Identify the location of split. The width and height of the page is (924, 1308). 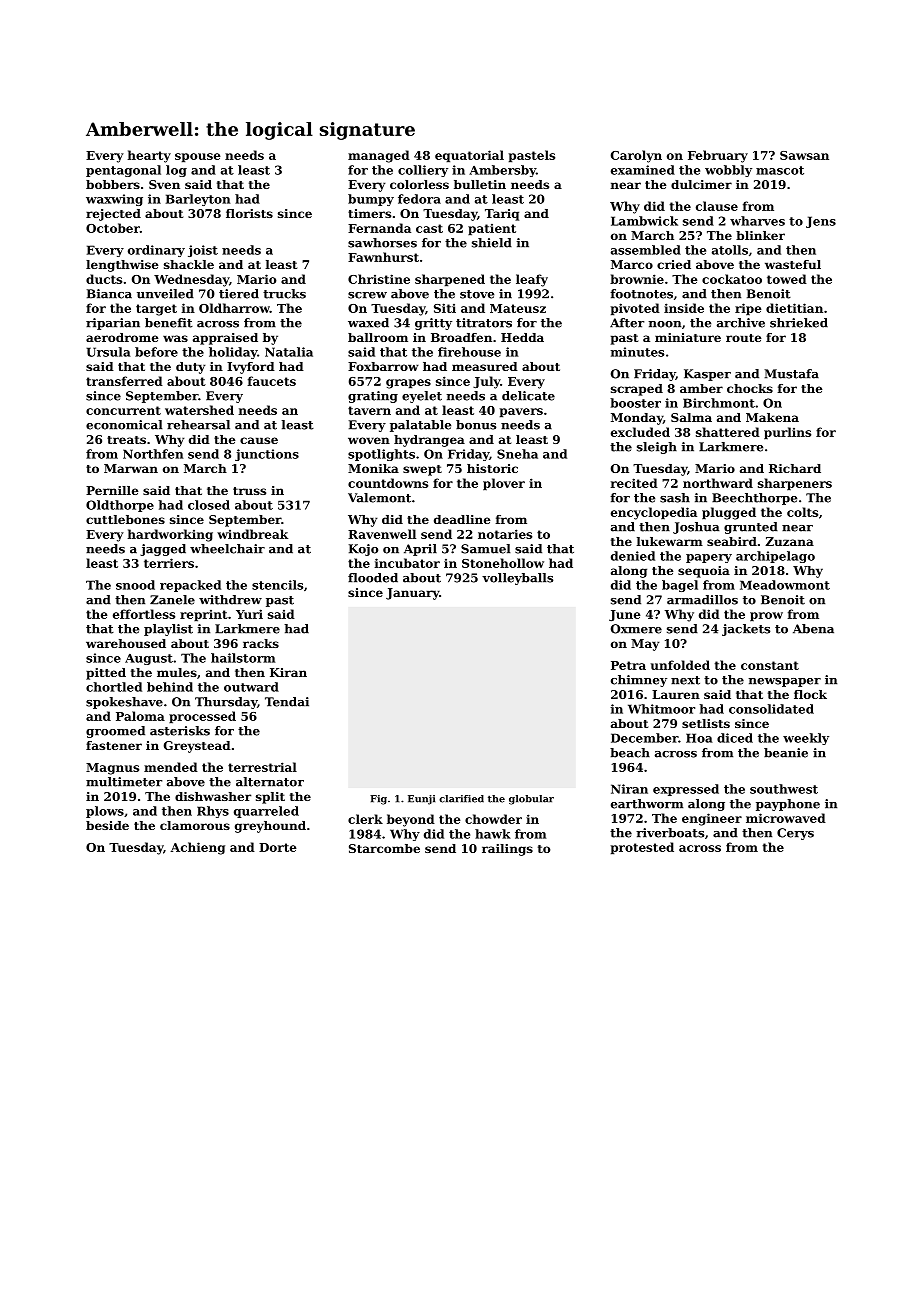
(270, 798).
